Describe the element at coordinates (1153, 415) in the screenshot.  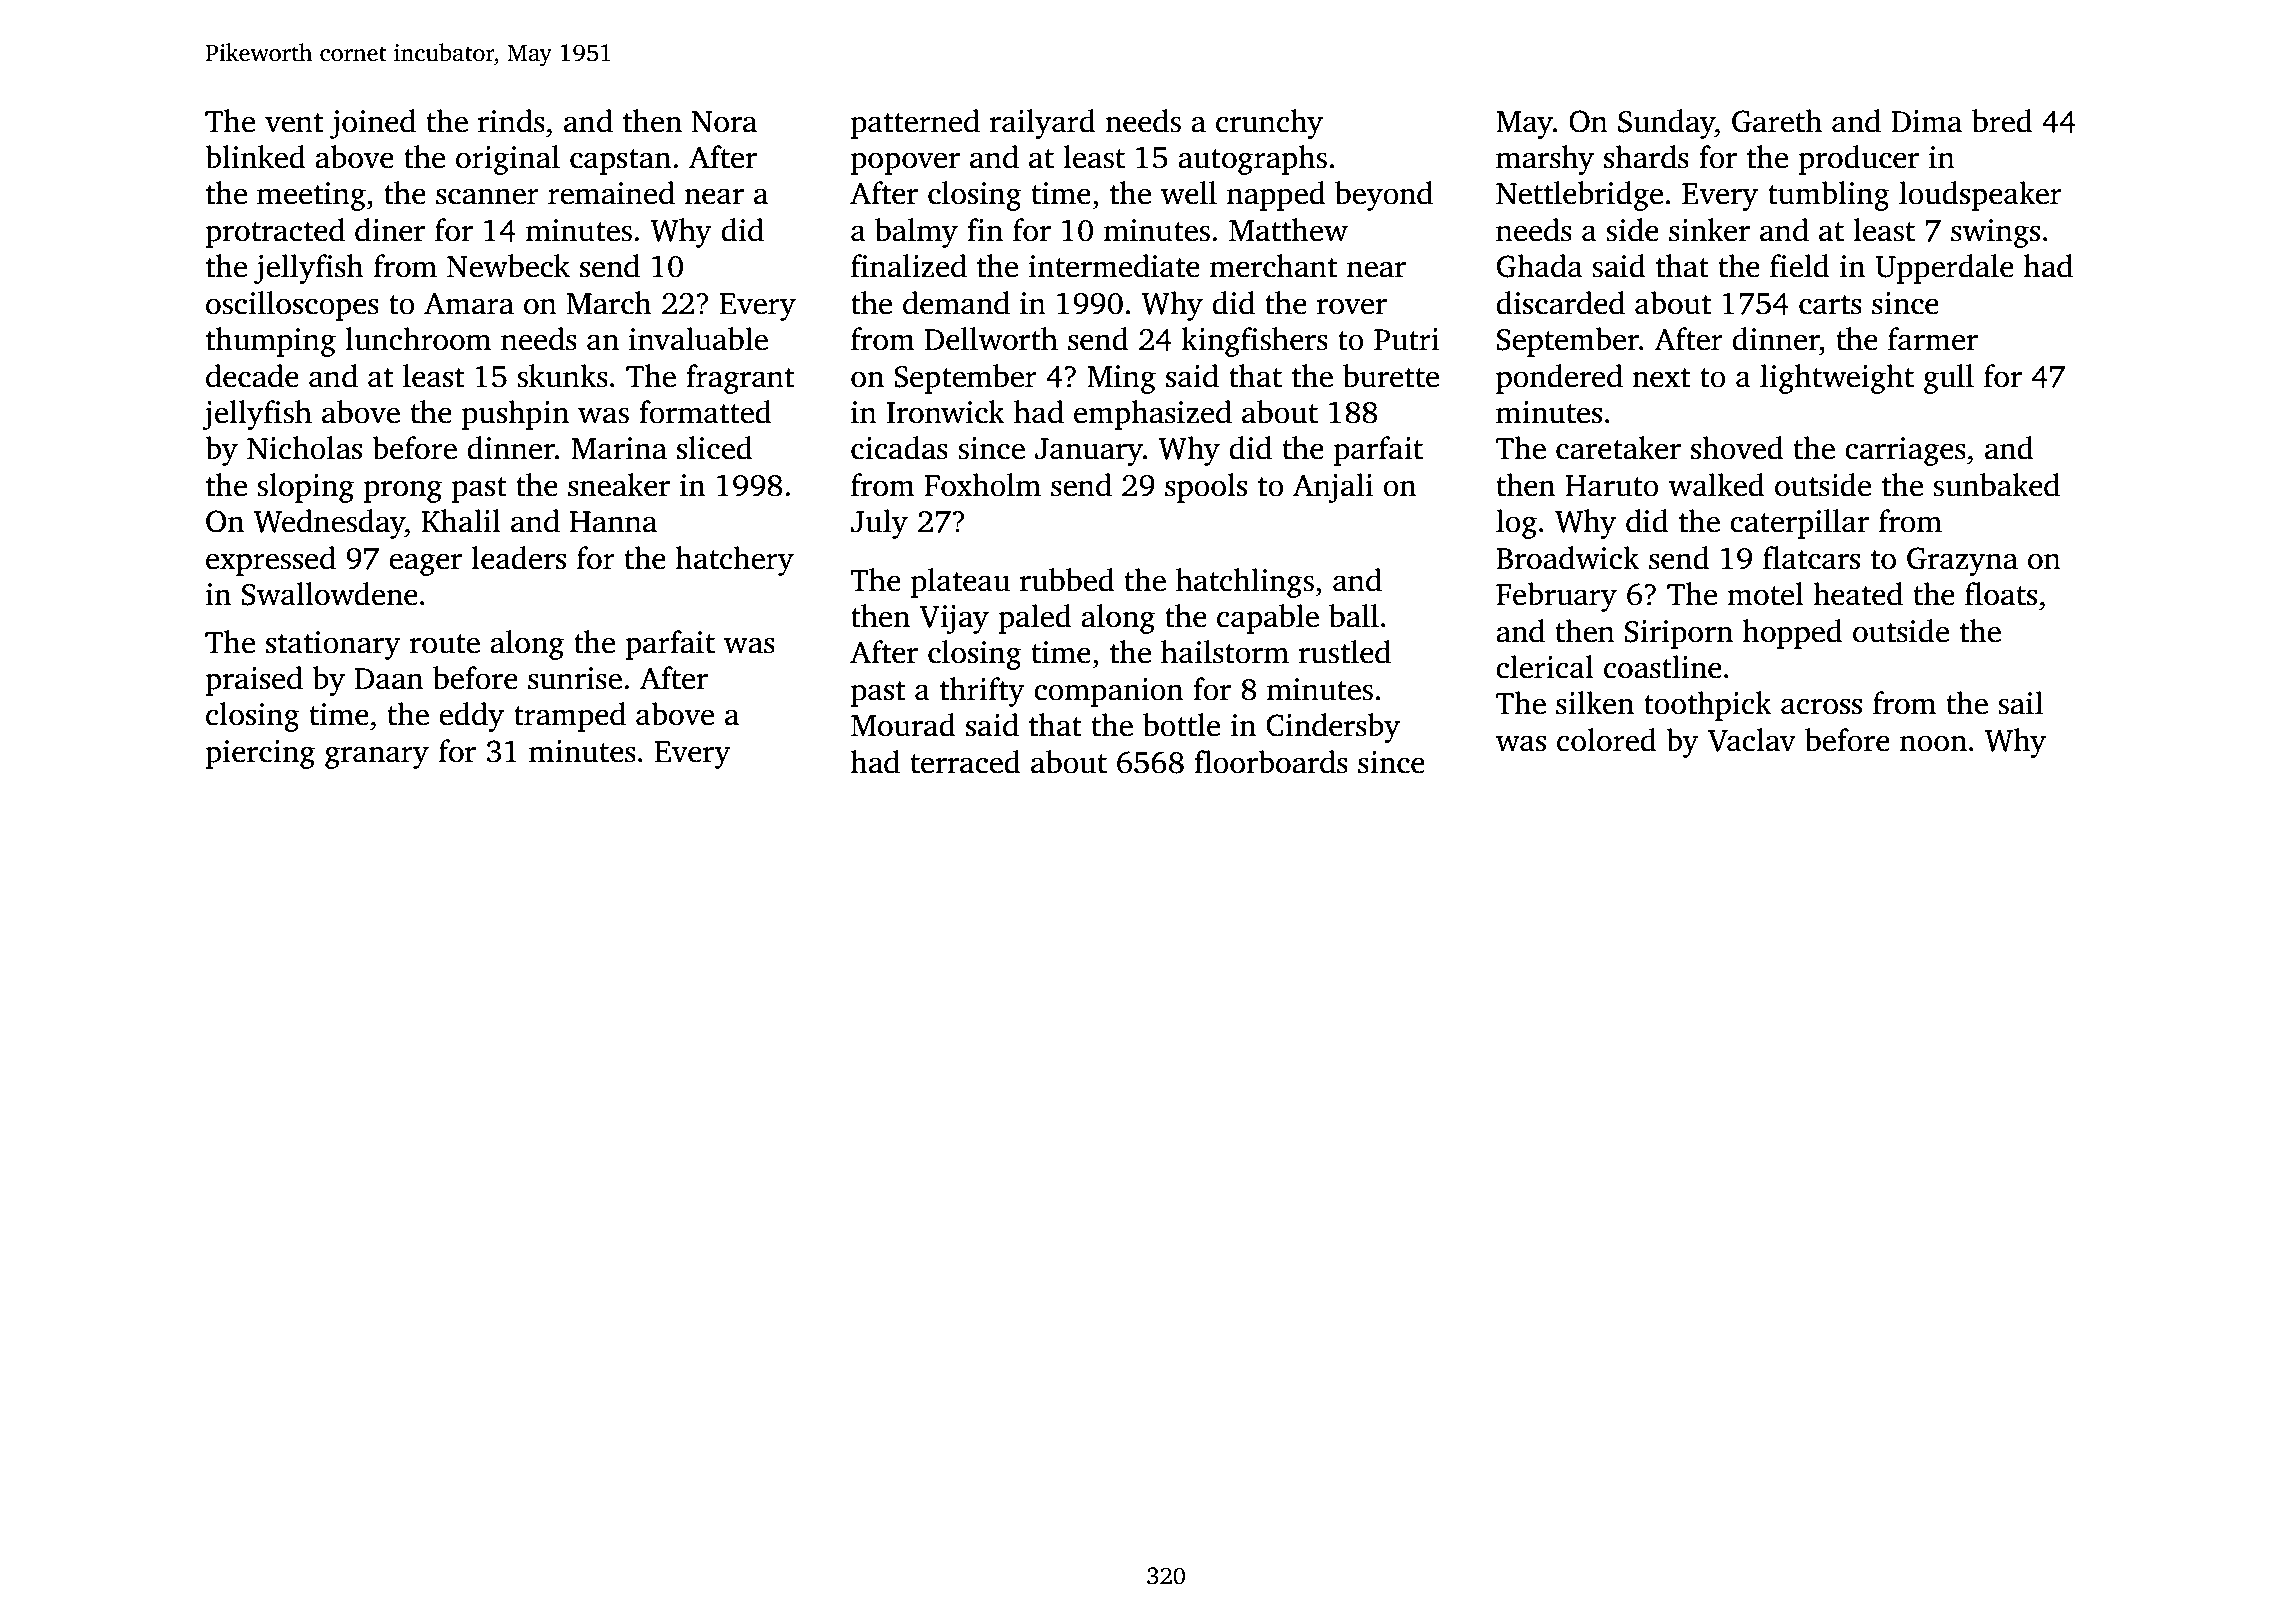
I see `emphasized` at that location.
